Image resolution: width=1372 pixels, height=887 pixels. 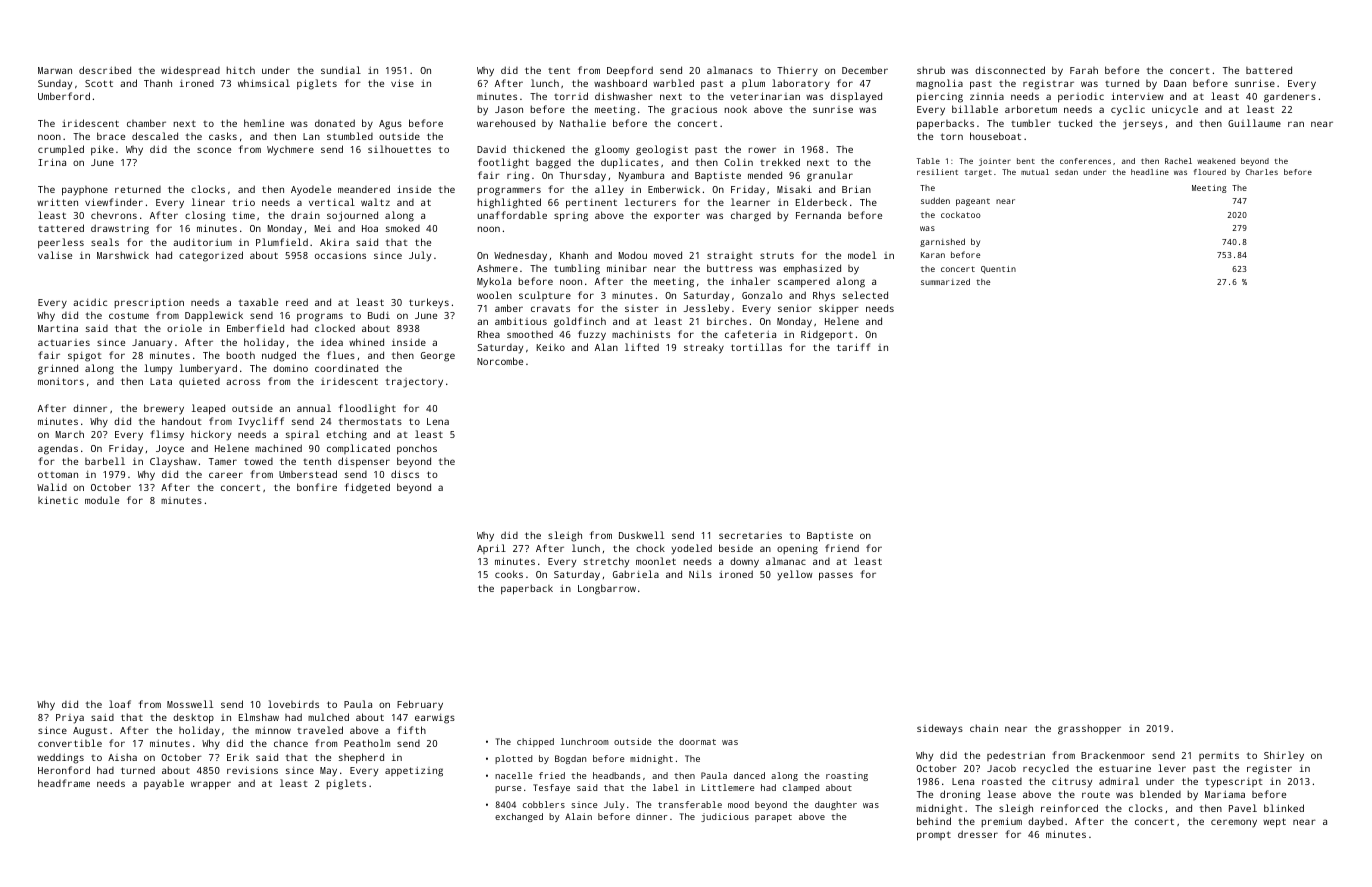 What do you see at coordinates (105, 70) in the image?
I see `described` at bounding box center [105, 70].
